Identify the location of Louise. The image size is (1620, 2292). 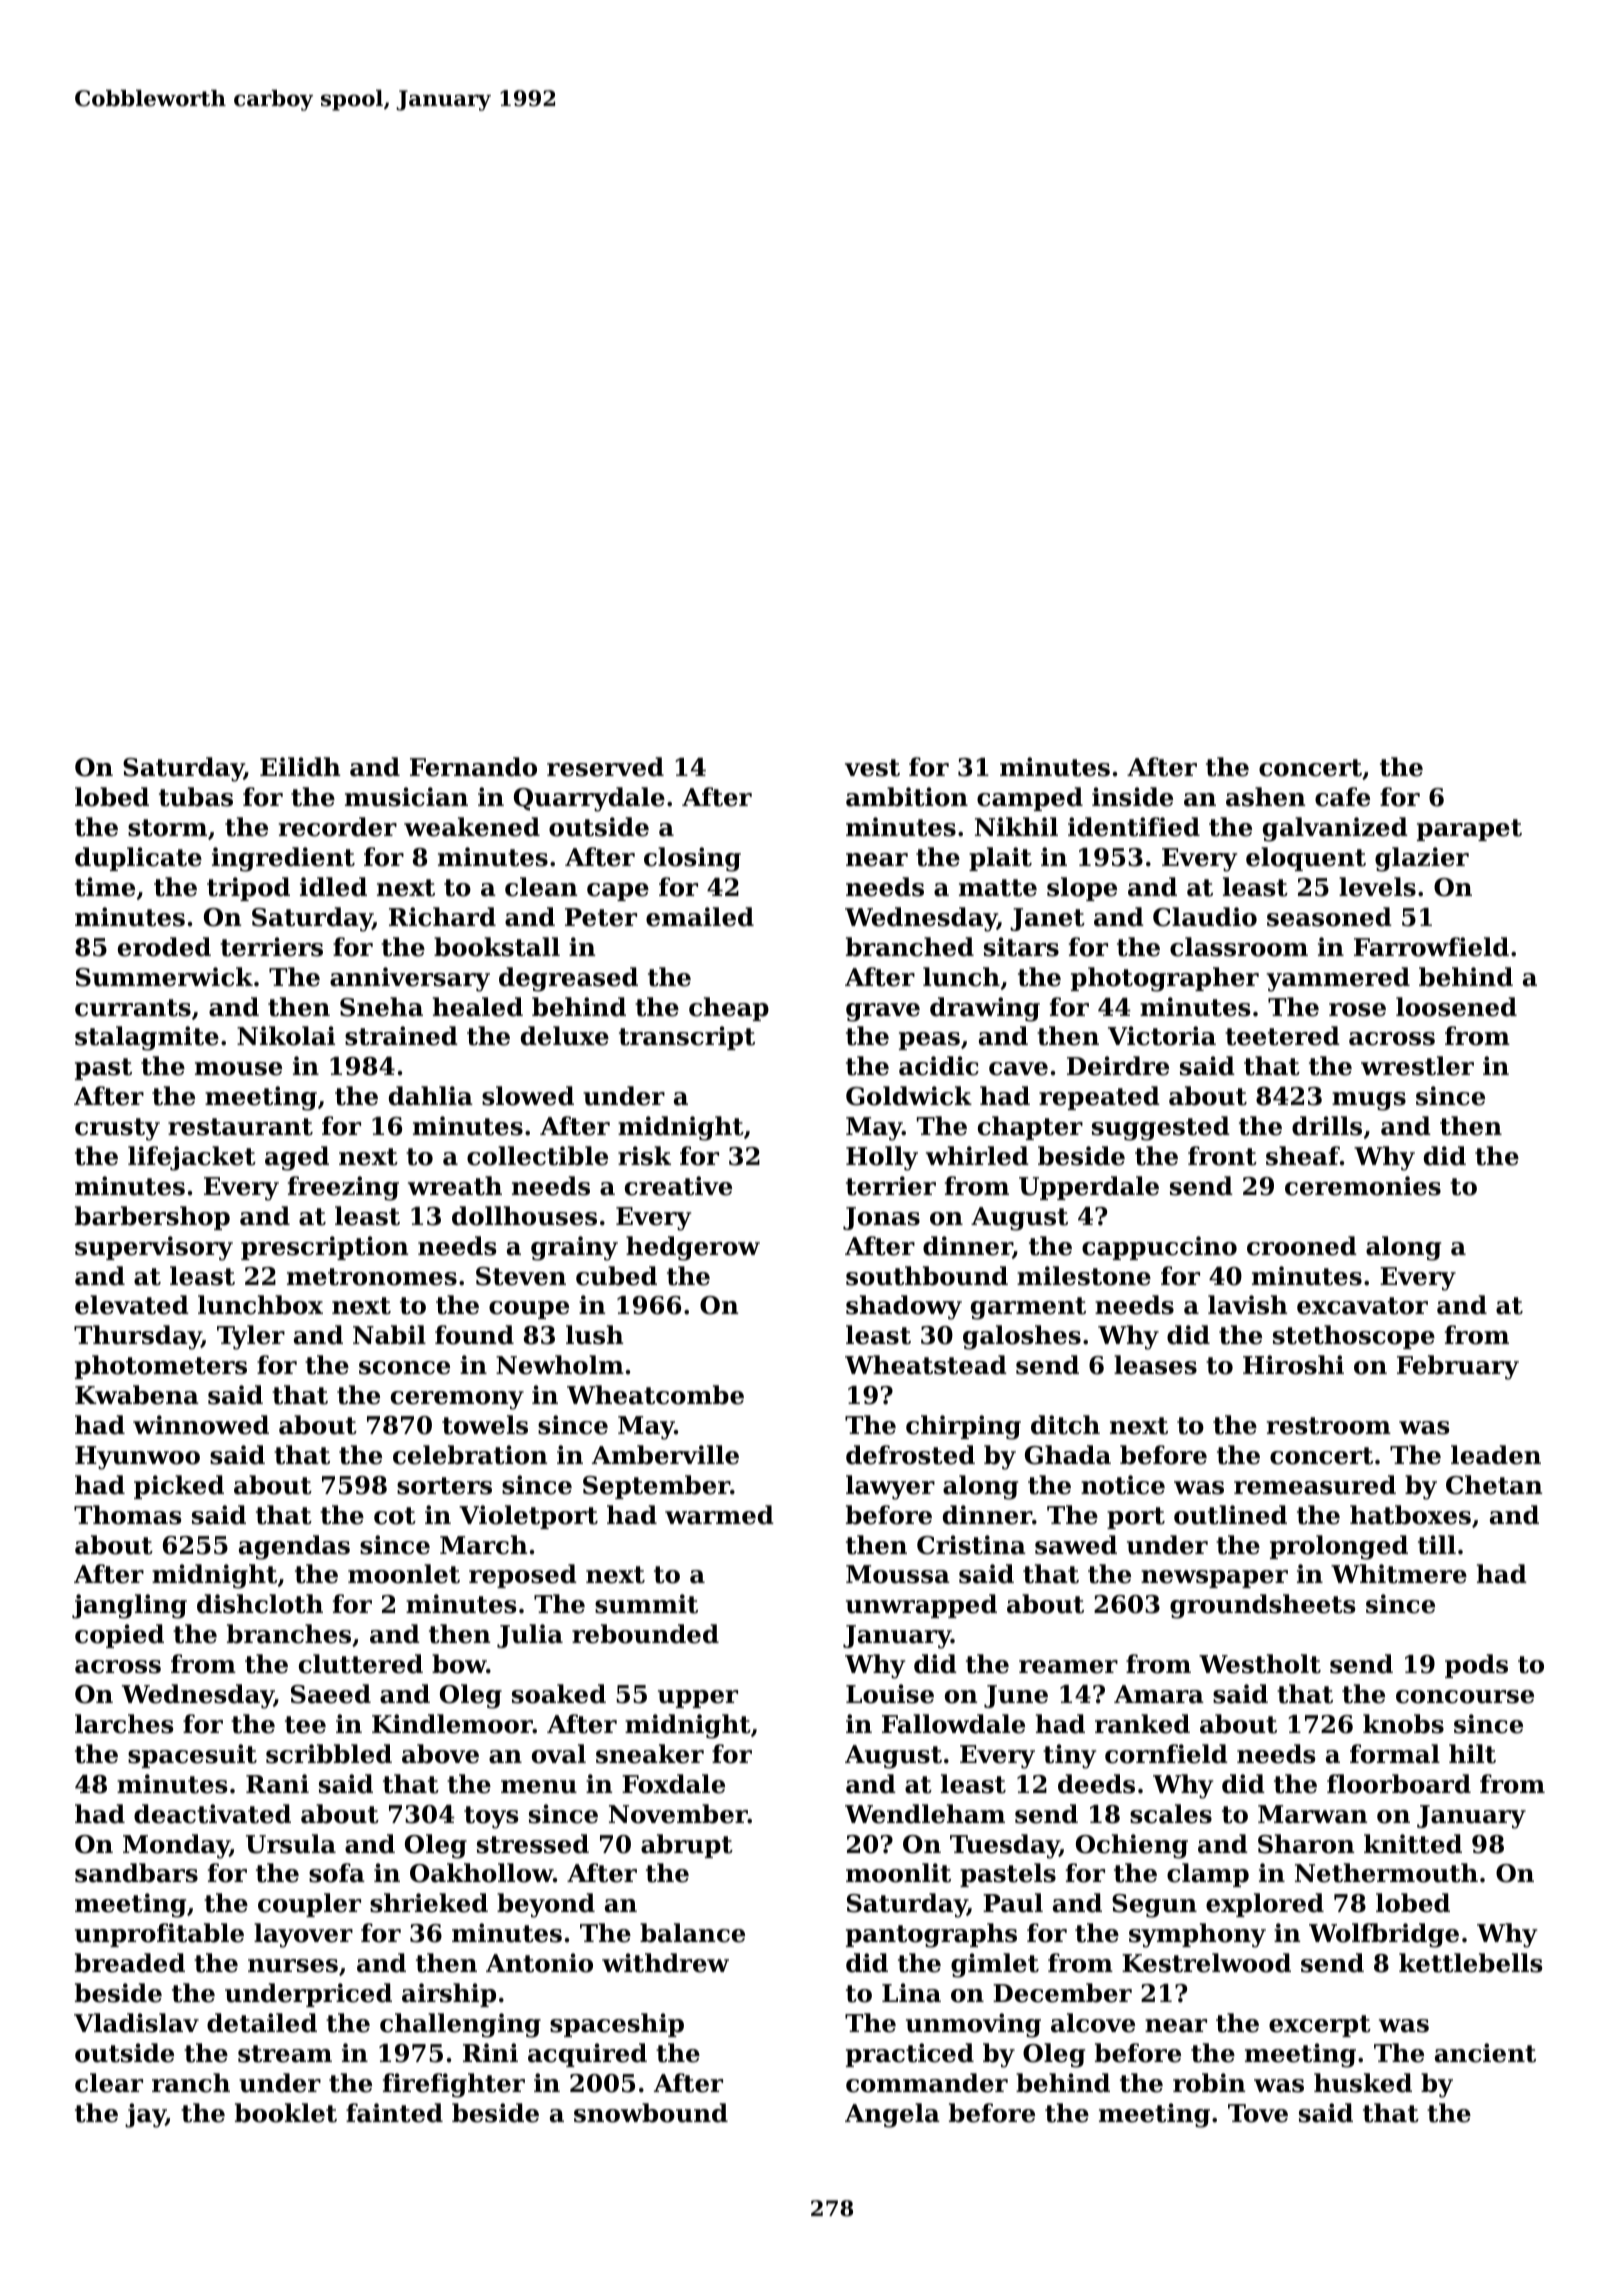
(890, 1694).
